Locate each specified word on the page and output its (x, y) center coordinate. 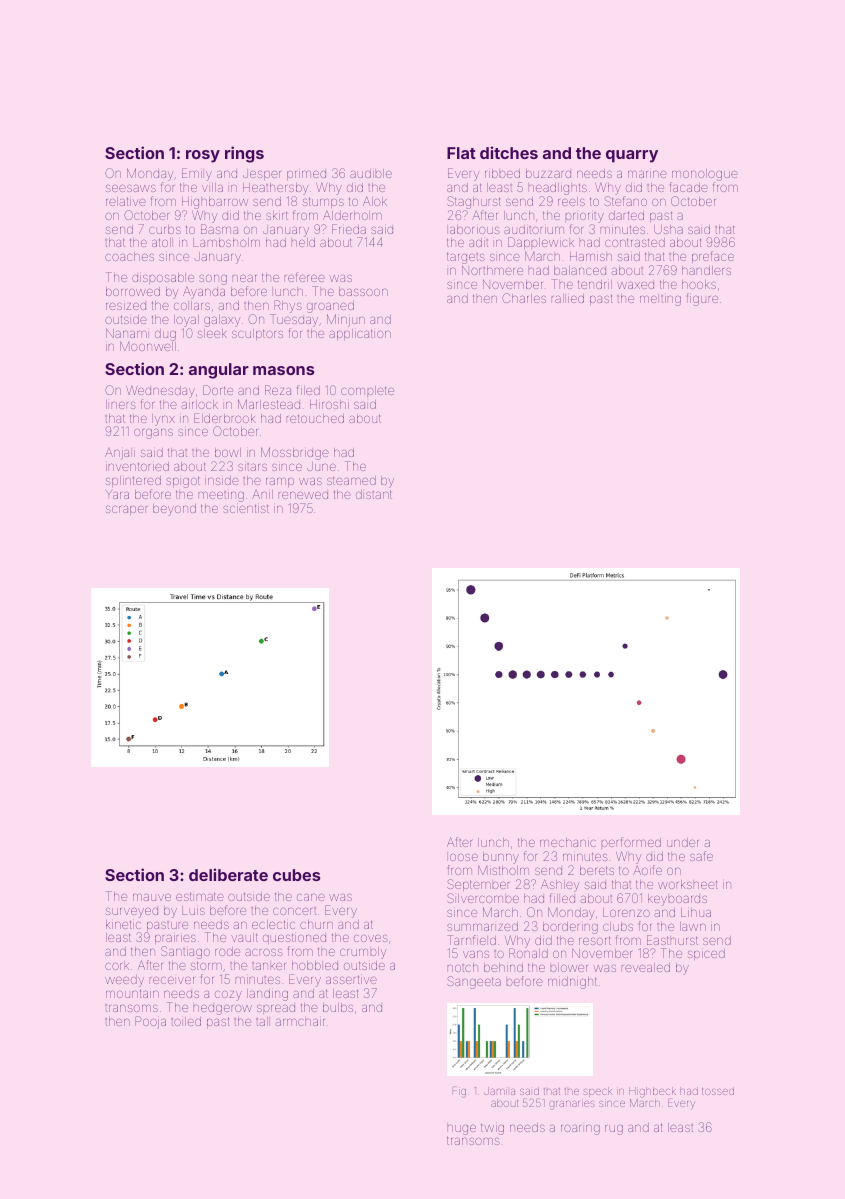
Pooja (150, 1022)
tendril (595, 284)
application (360, 334)
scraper (126, 510)
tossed (718, 1091)
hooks (699, 284)
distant (374, 494)
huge (462, 1130)
